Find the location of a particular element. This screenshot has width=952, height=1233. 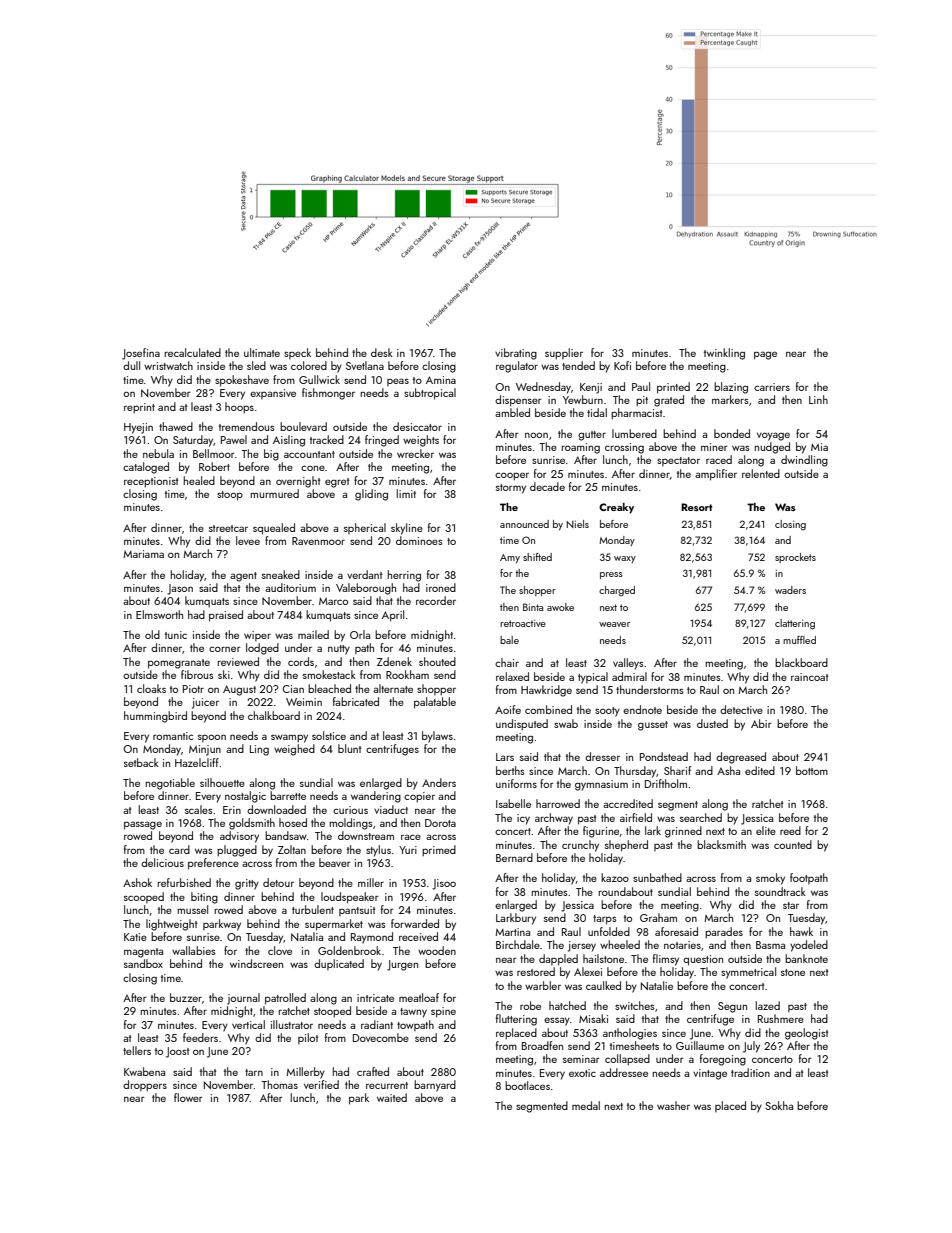

Elmsworth is located at coordinates (159, 614).
